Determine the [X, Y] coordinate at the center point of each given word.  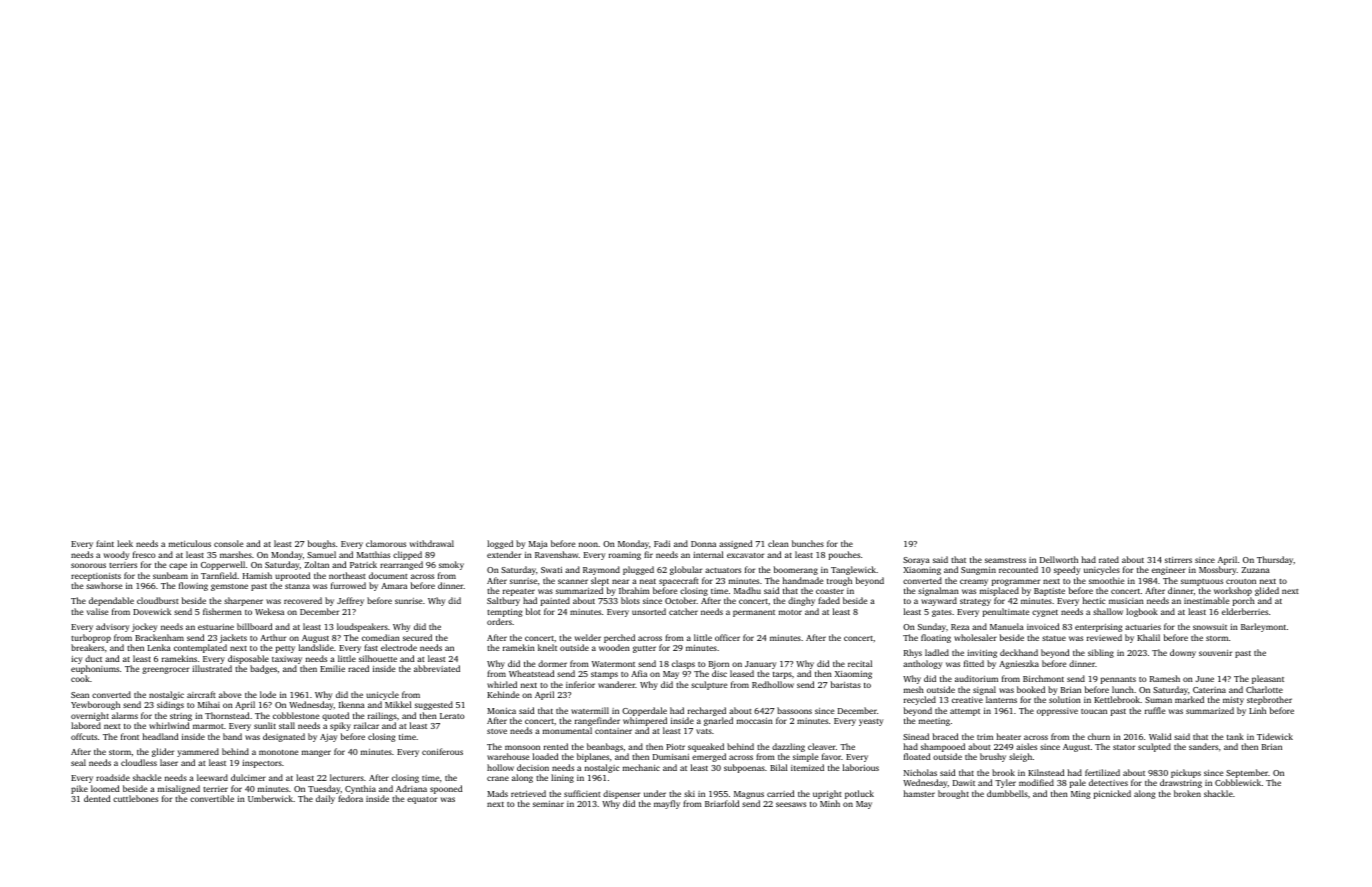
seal [78, 762]
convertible [212, 798]
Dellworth [1059, 559]
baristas [846, 684]
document [388, 575]
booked [1031, 689]
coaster [830, 591]
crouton [1241, 581]
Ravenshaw [557, 554]
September [1247, 773]
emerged [709, 757]
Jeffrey [350, 601]
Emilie [332, 668]
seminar [548, 804]
